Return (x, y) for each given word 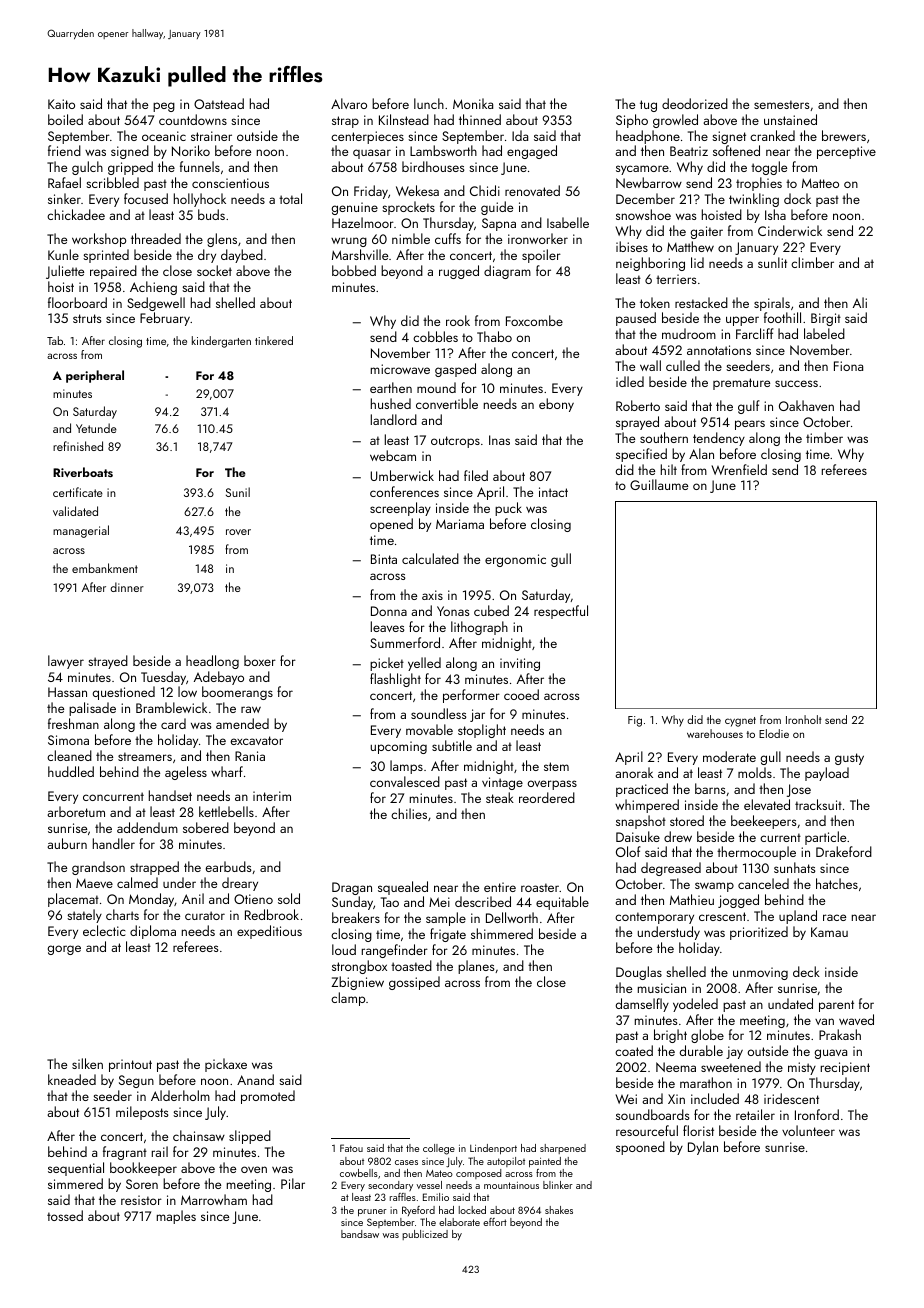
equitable (562, 903)
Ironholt (804, 719)
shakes (559, 1210)
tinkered (274, 340)
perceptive (846, 152)
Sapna (499, 224)
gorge (64, 950)
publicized (425, 1235)
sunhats (795, 867)
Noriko (191, 150)
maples (176, 1217)
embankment (105, 568)
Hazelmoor (363, 222)
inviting (520, 664)
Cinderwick (790, 230)
